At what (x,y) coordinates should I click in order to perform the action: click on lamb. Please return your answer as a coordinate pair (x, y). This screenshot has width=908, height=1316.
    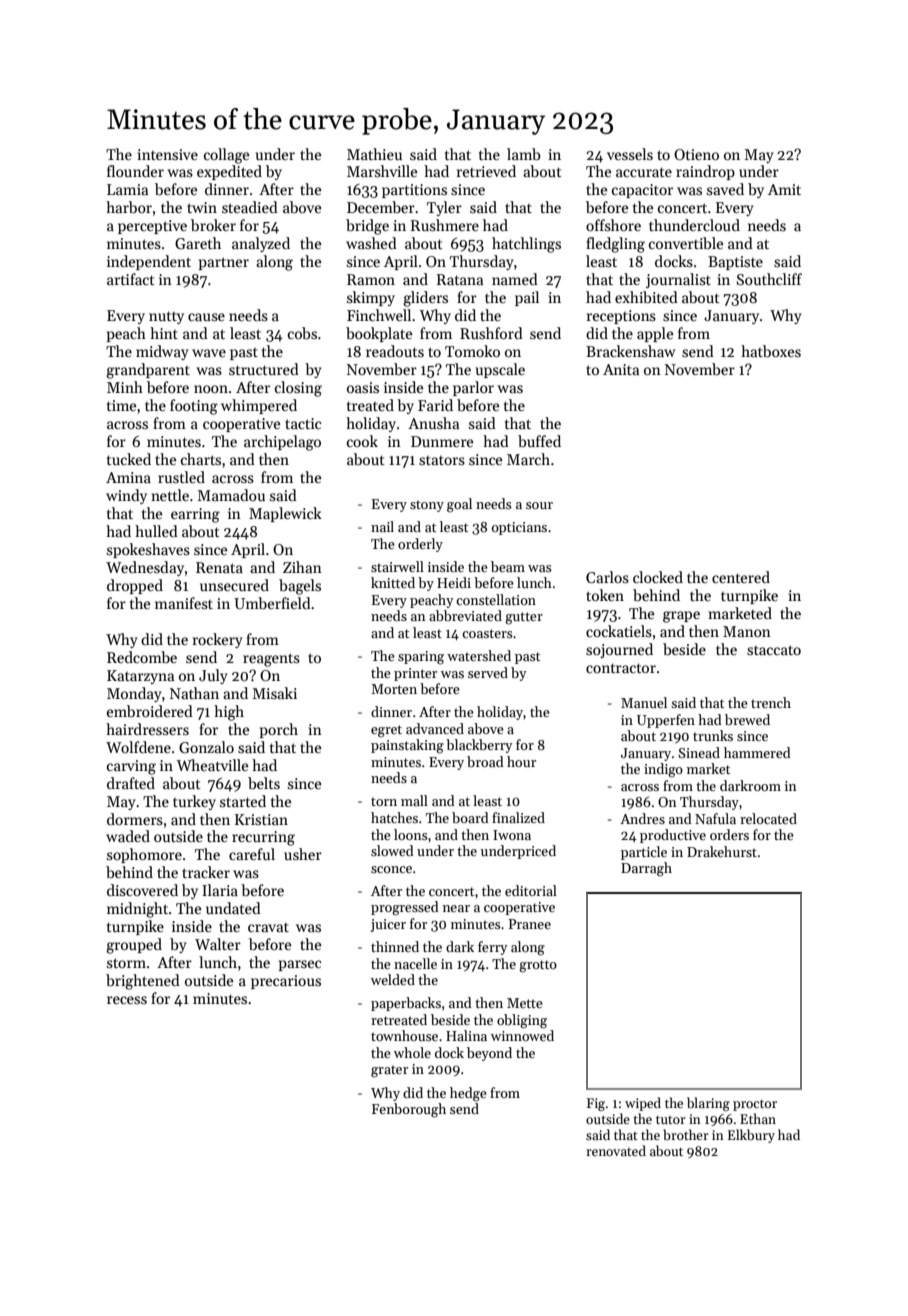
    Looking at the image, I should click on (524, 154).
